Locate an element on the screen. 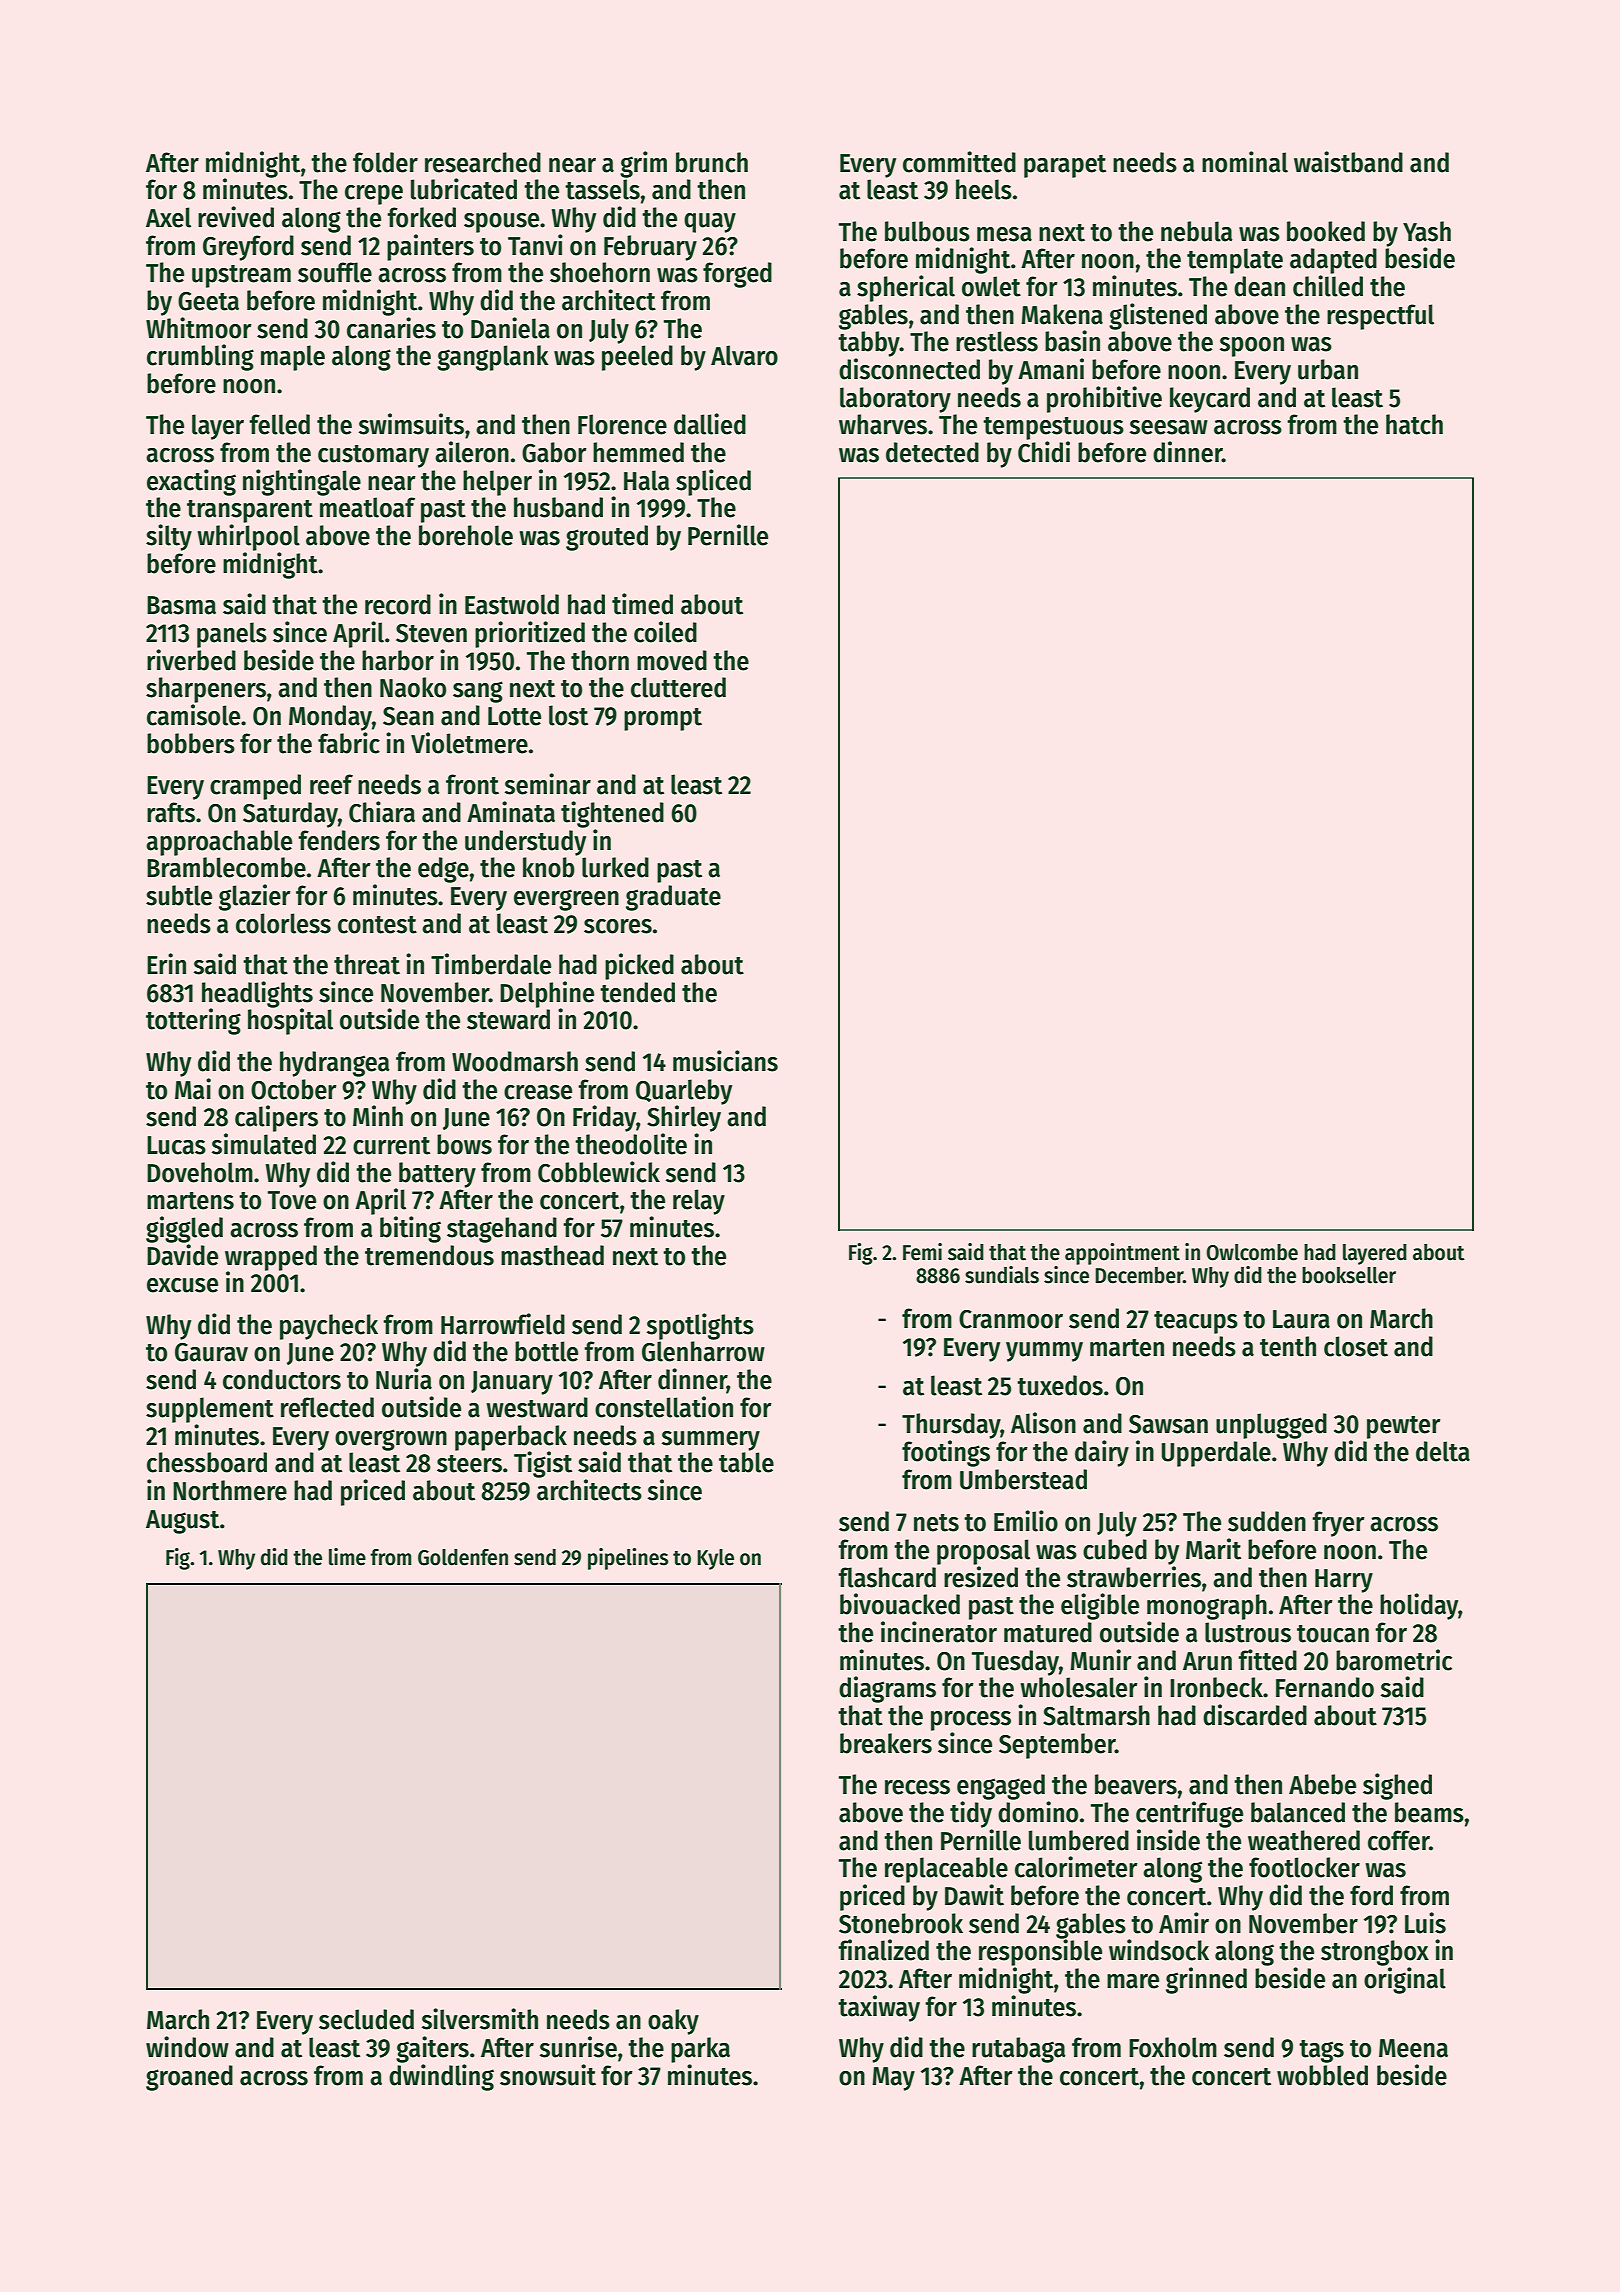 This screenshot has height=2292, width=1620. secluded is located at coordinates (366, 2019).
